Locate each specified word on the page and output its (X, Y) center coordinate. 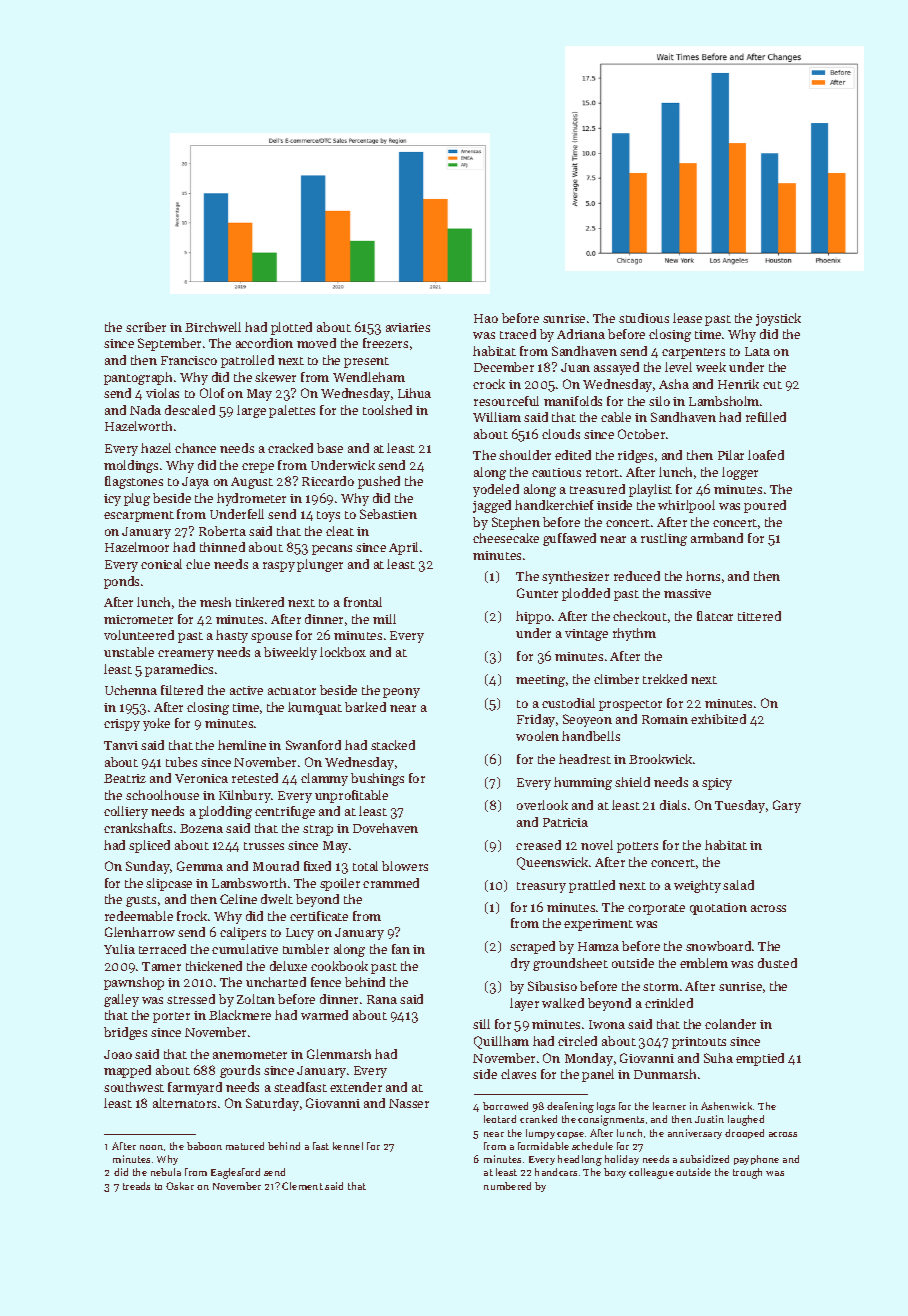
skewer (275, 377)
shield (632, 782)
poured (765, 506)
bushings (377, 779)
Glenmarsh (339, 1054)
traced (518, 334)
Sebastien (388, 514)
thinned (222, 547)
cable (616, 417)
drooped (744, 1134)
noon (151, 1147)
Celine (238, 899)
